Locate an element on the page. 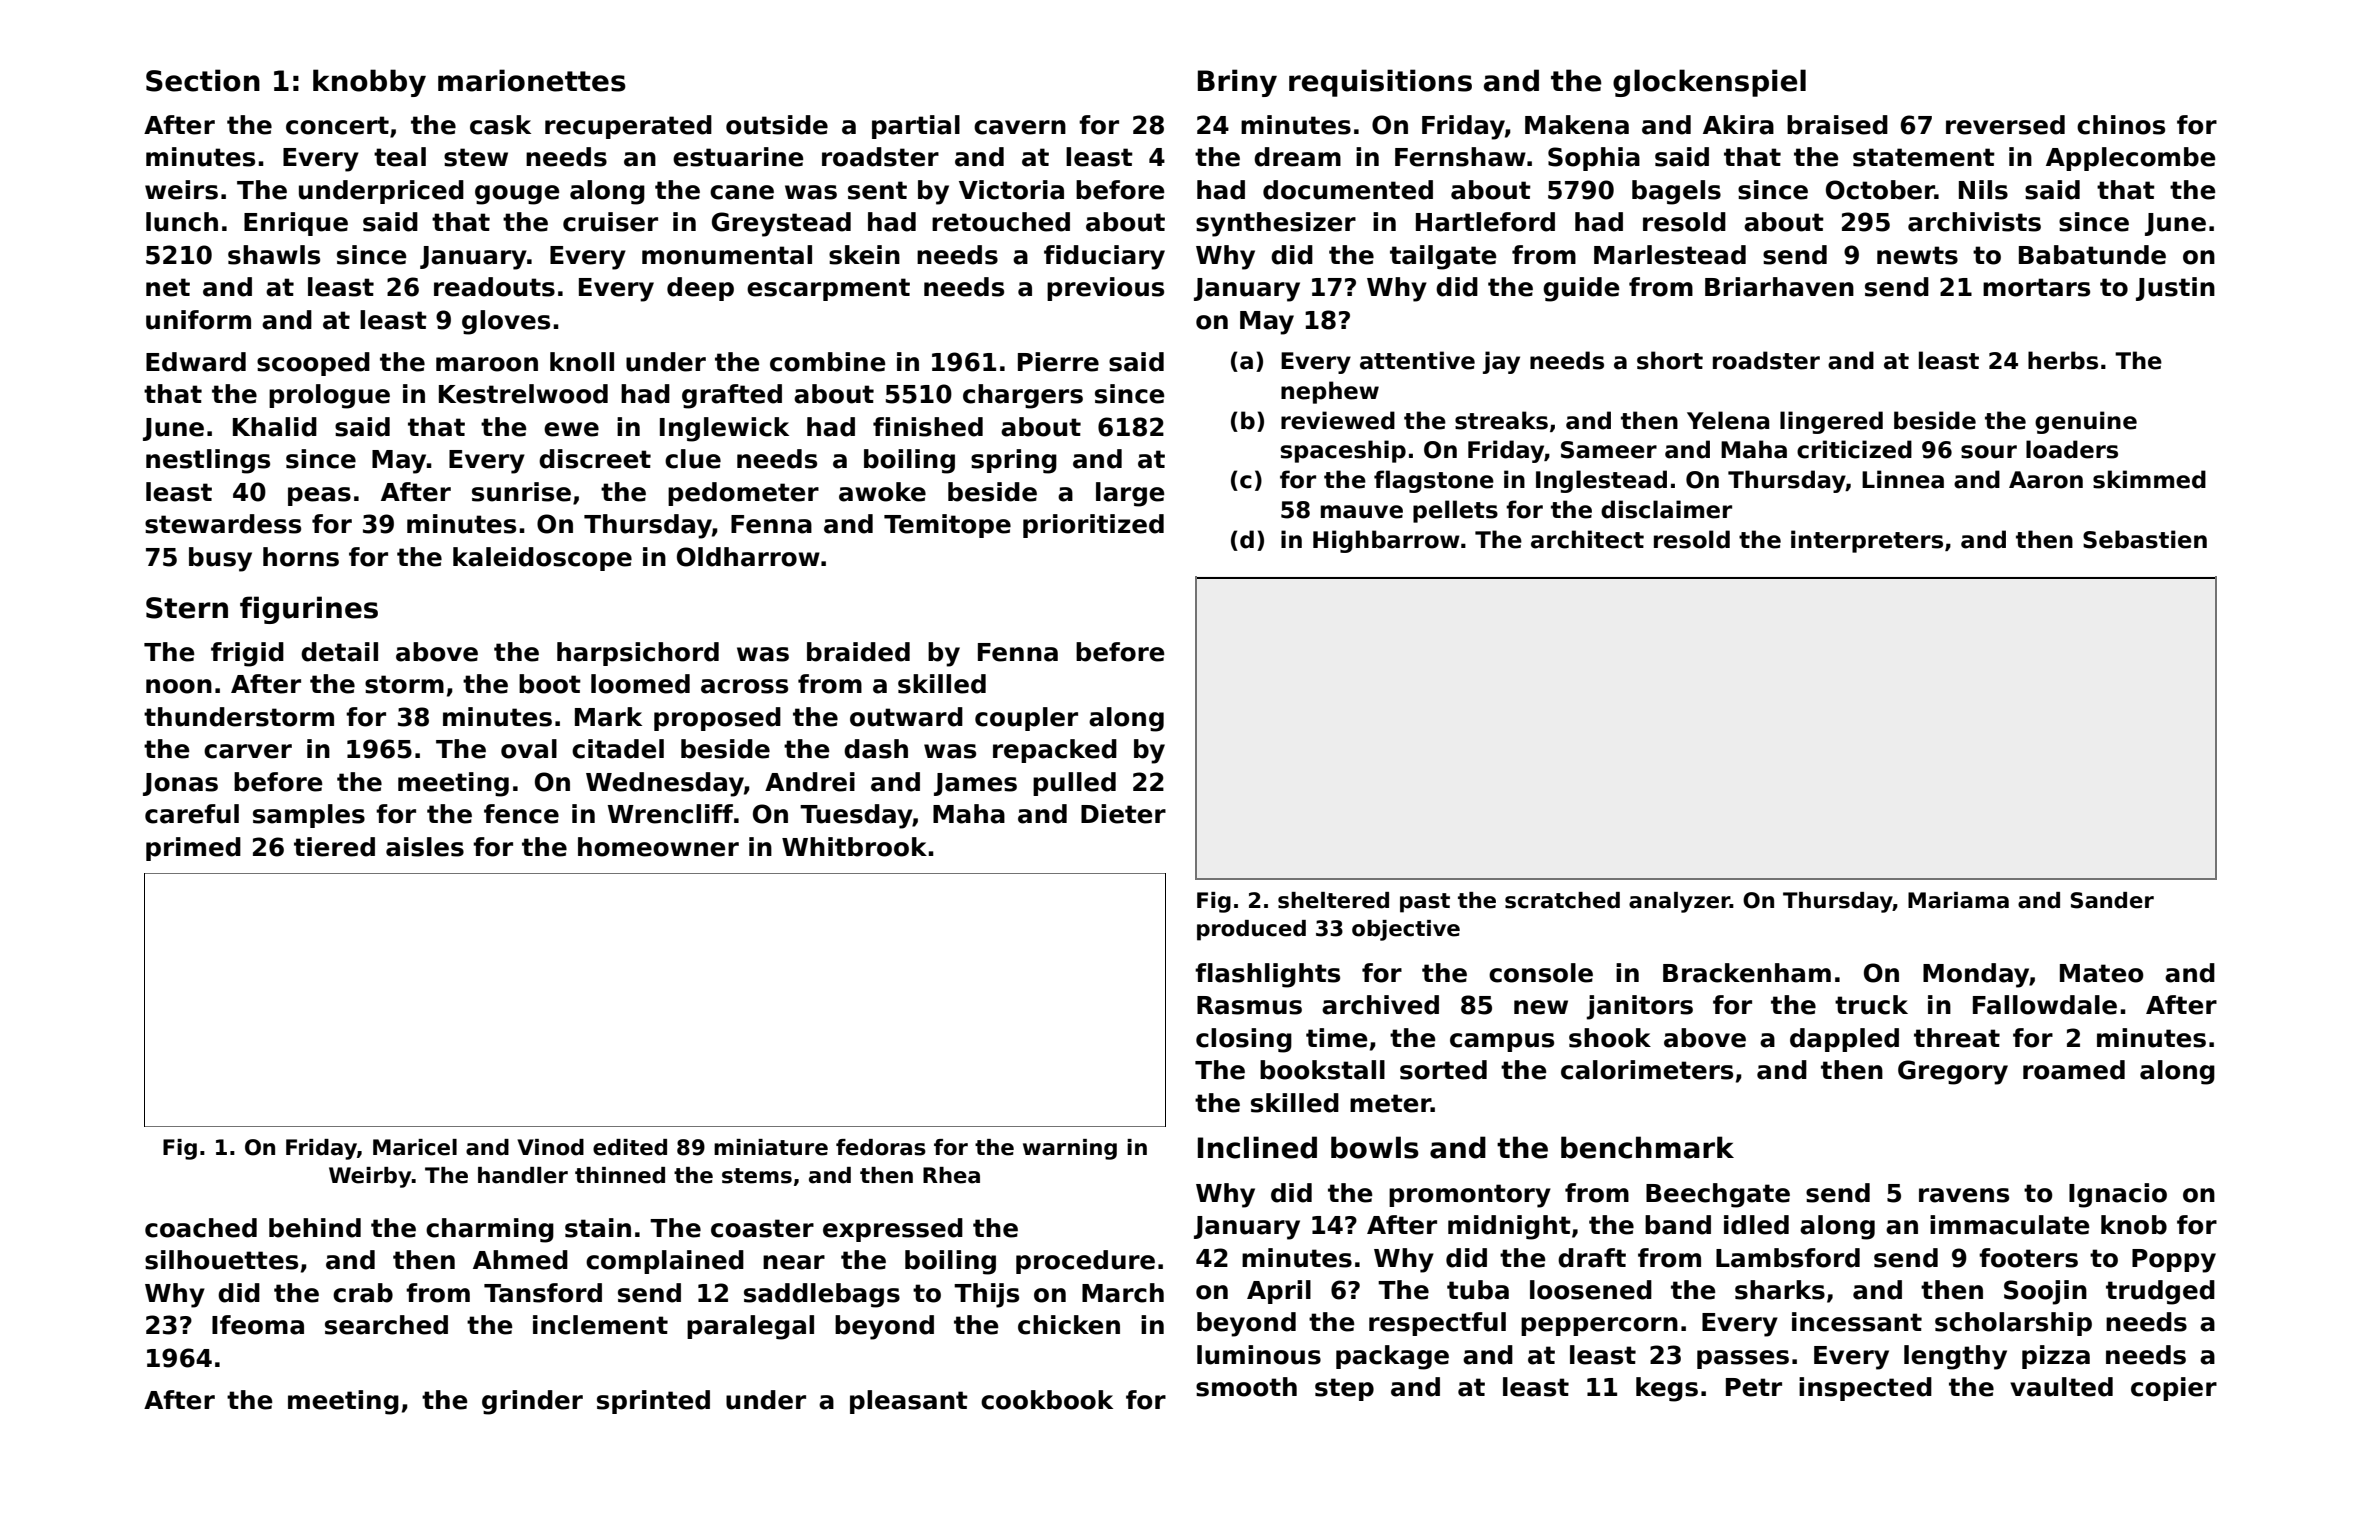  Sander is located at coordinates (2112, 900).
